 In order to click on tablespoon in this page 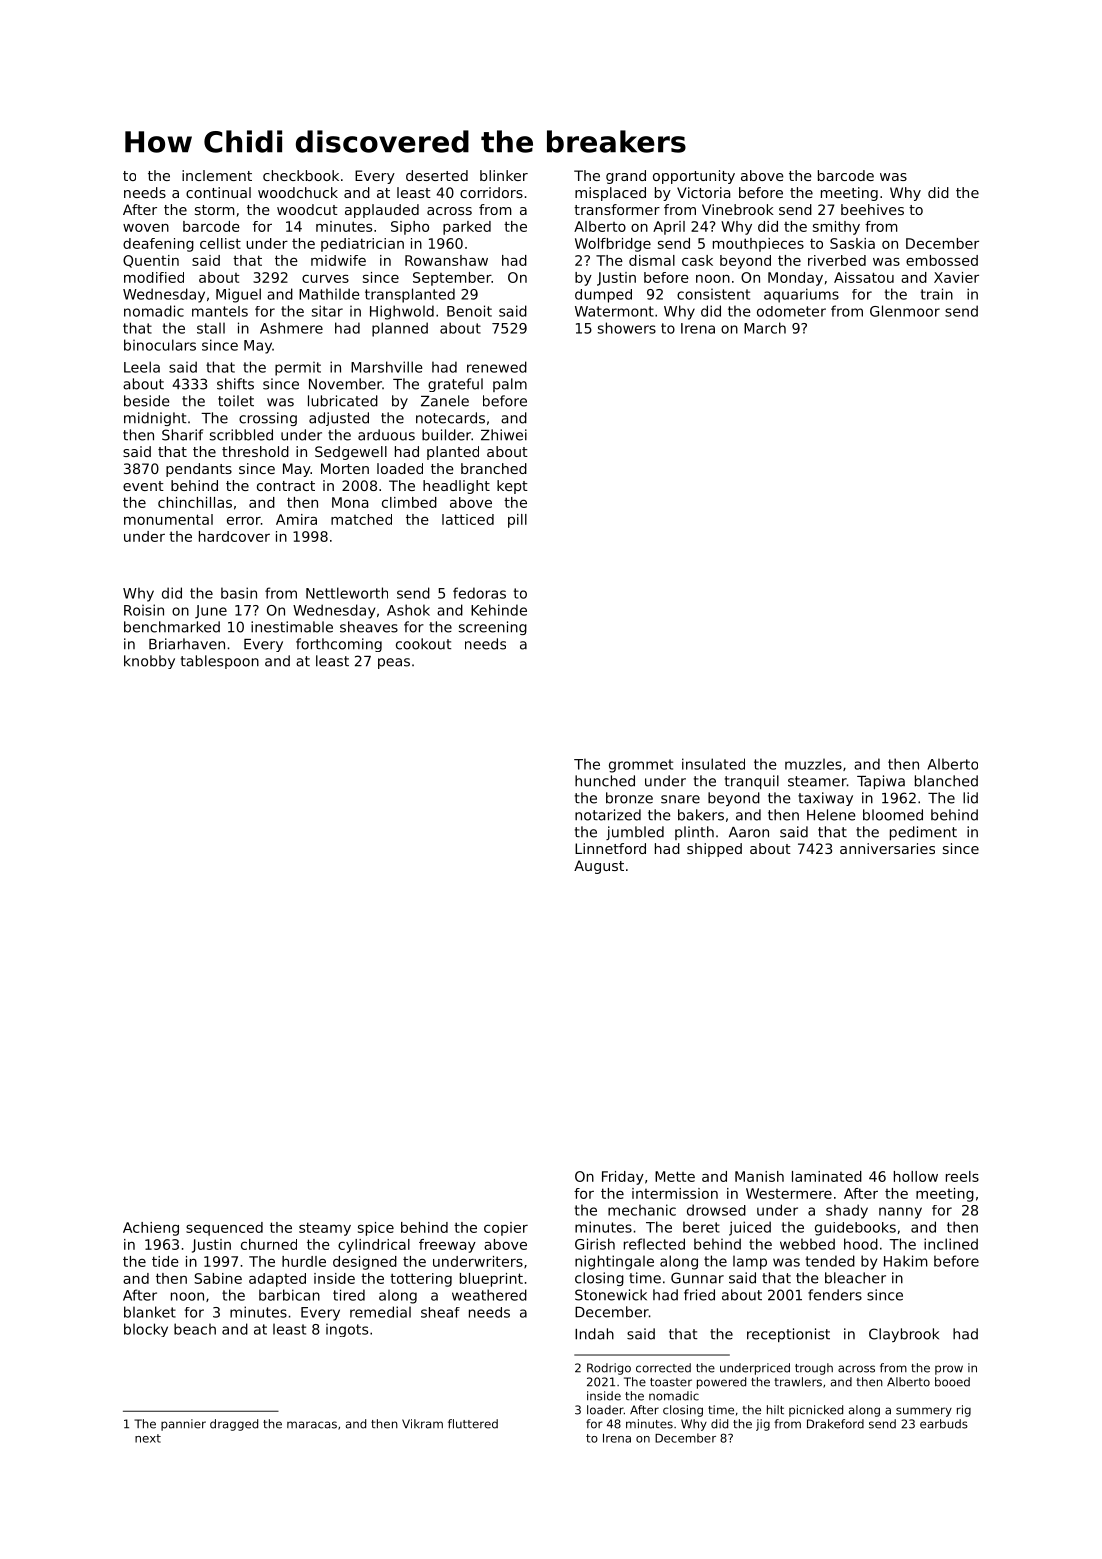, I will do `click(220, 662)`.
